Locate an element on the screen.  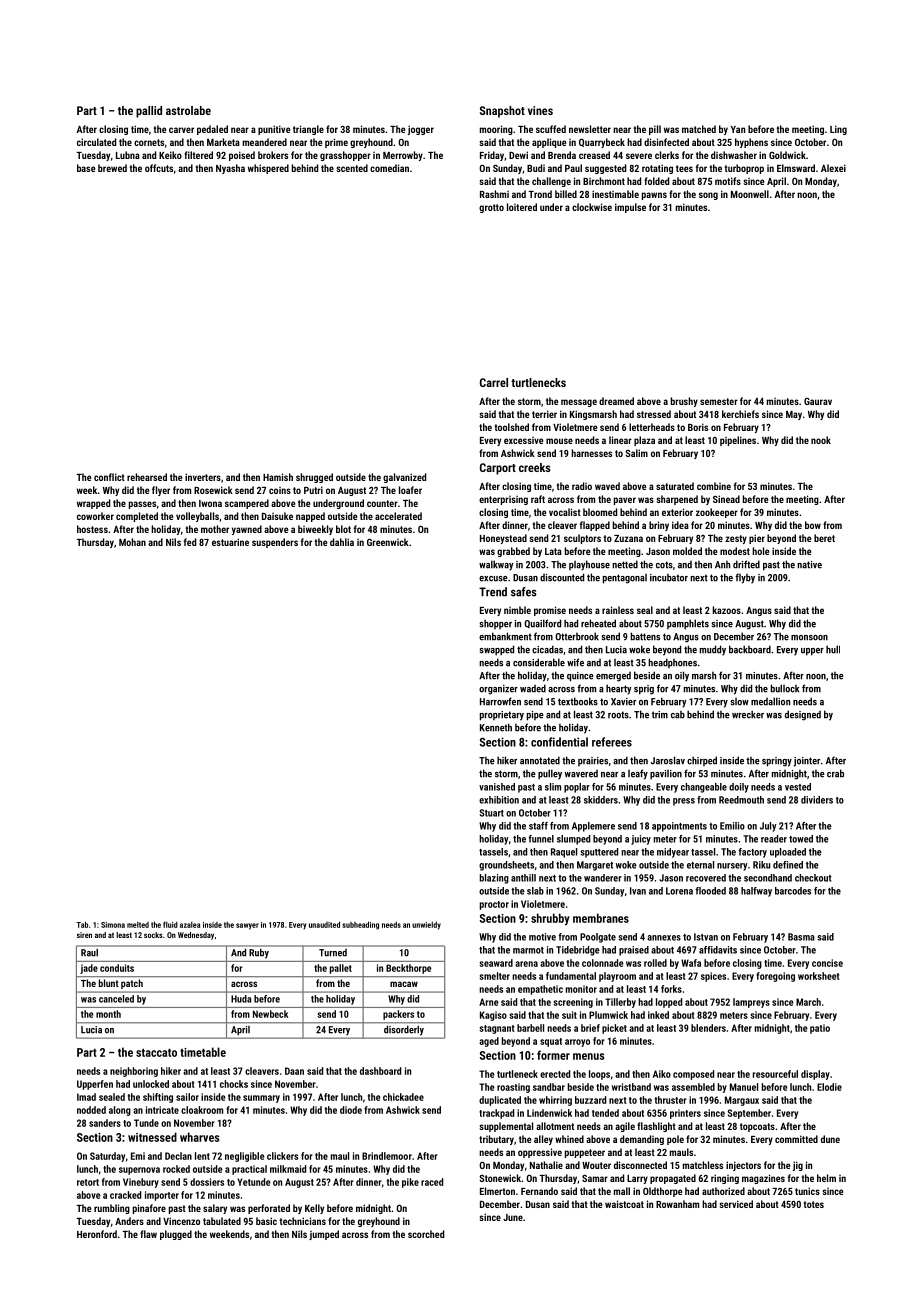
loops is located at coordinates (599, 1075).
